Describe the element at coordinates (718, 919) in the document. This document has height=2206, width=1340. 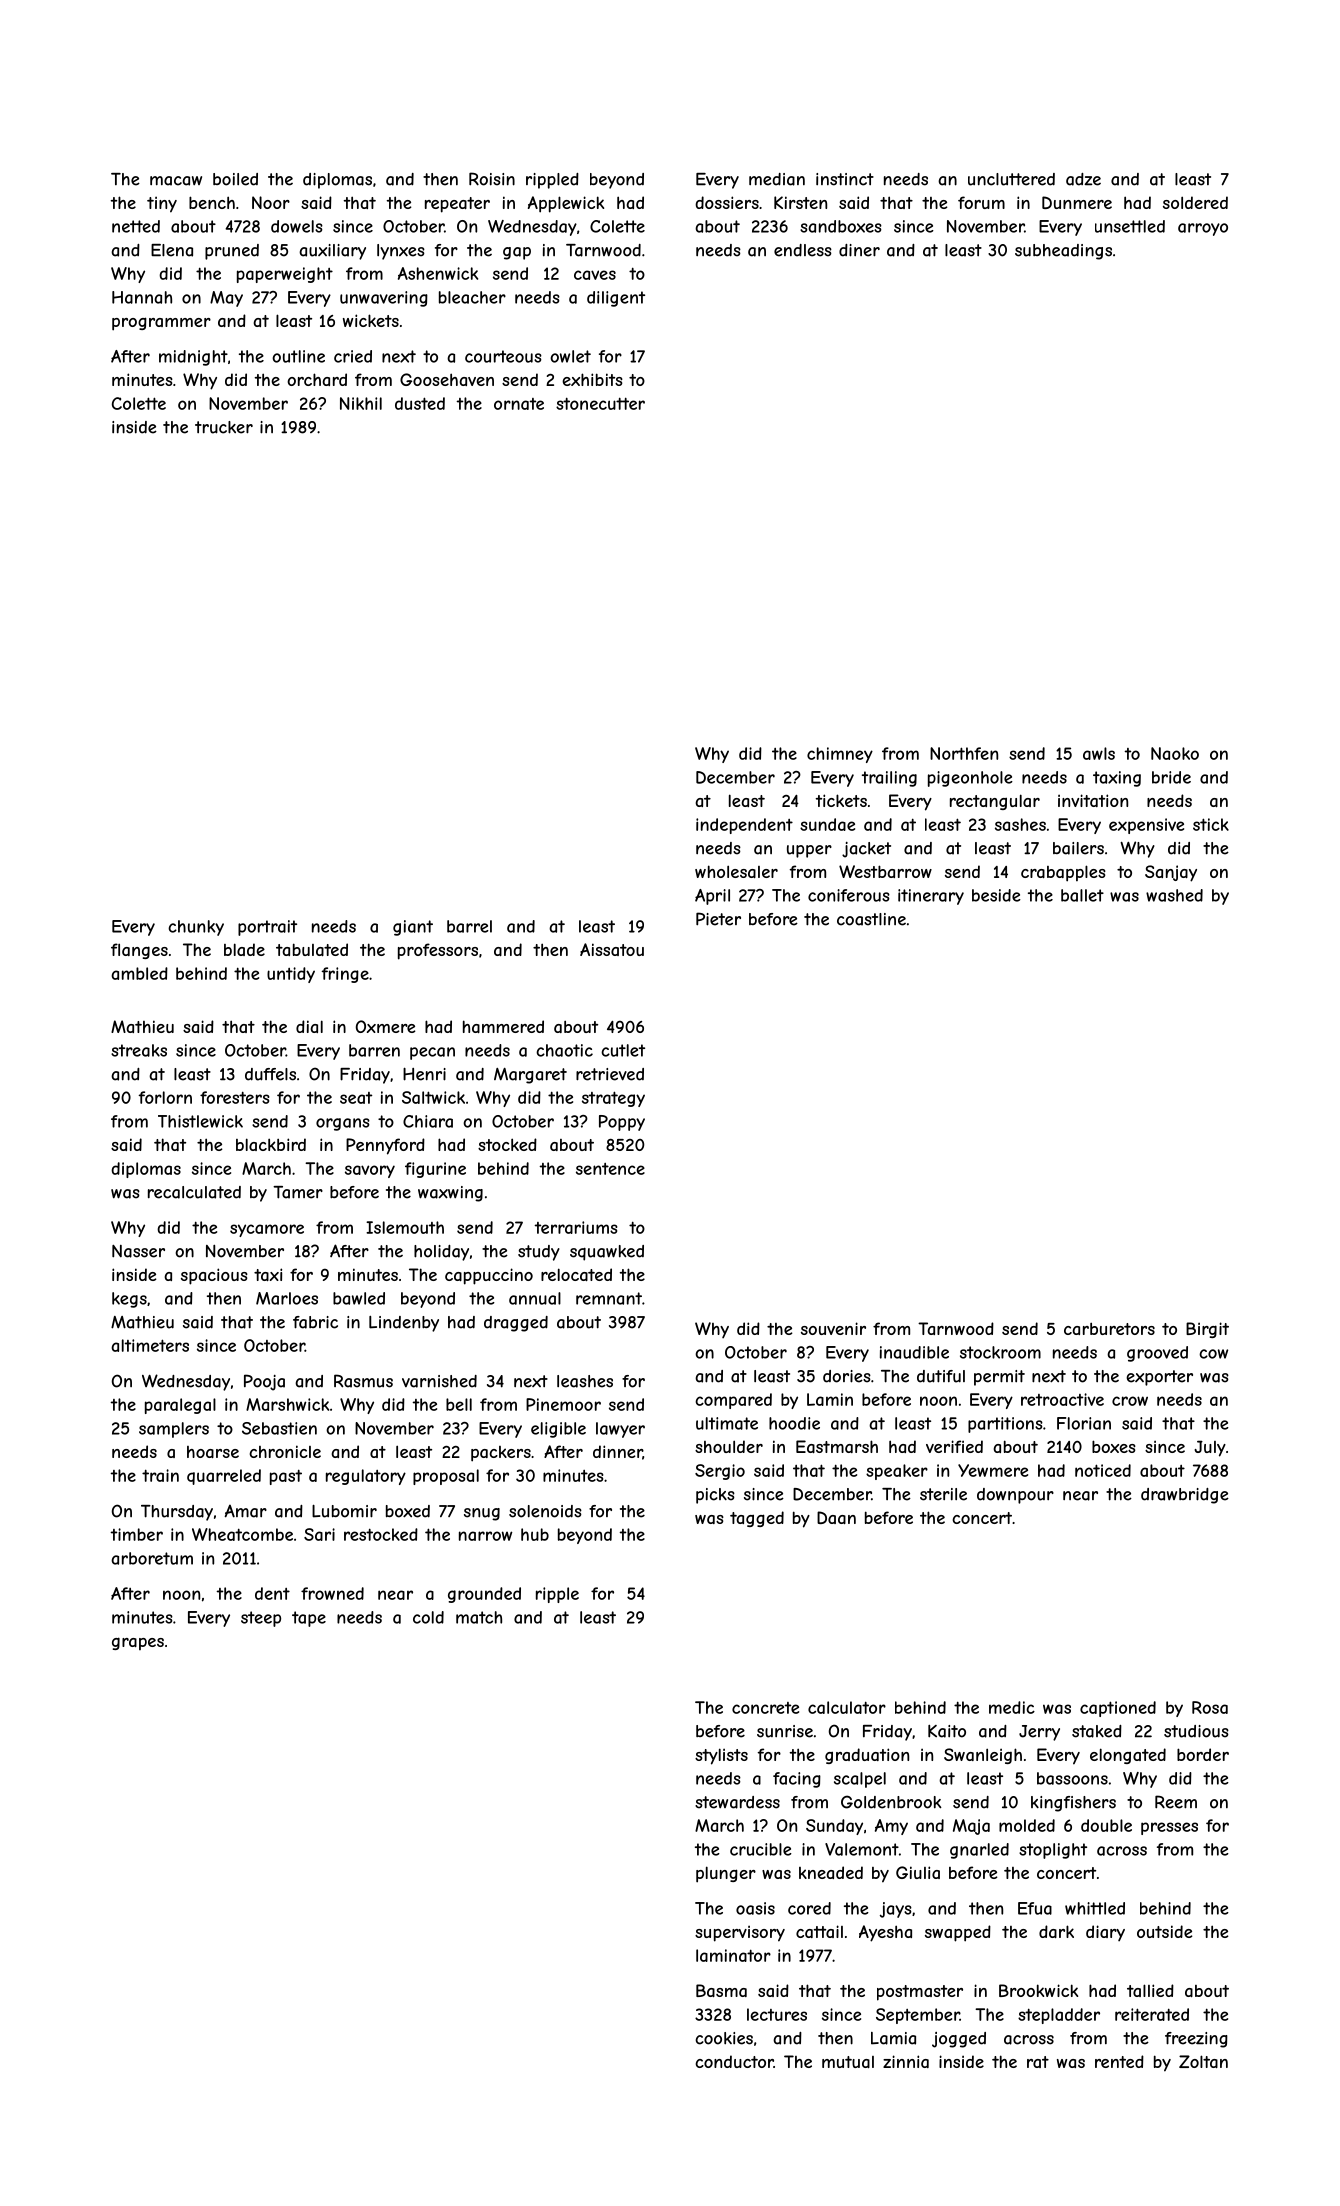
I see `Pieter` at that location.
